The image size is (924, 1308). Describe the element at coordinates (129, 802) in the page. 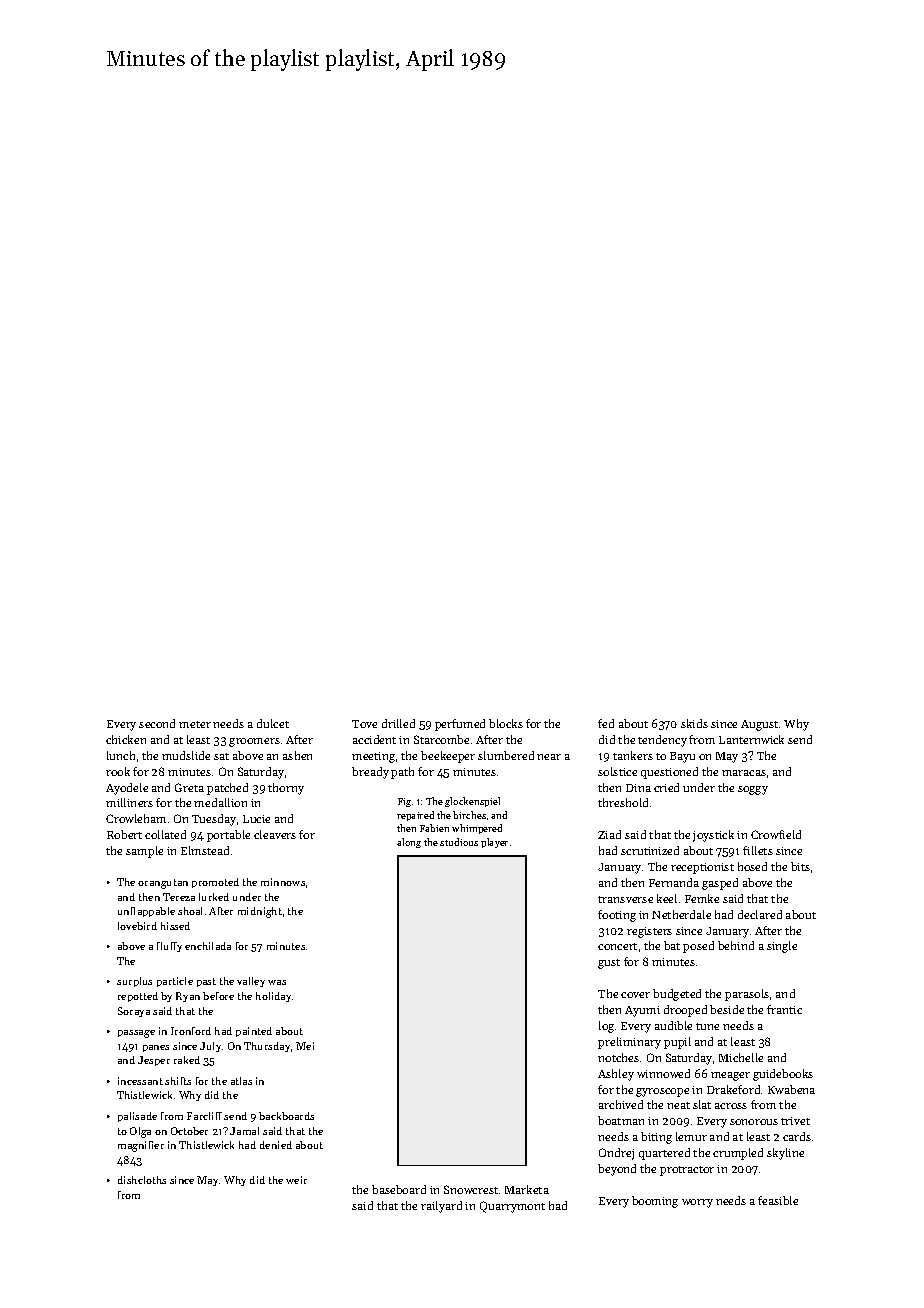

I see `milliners` at that location.
